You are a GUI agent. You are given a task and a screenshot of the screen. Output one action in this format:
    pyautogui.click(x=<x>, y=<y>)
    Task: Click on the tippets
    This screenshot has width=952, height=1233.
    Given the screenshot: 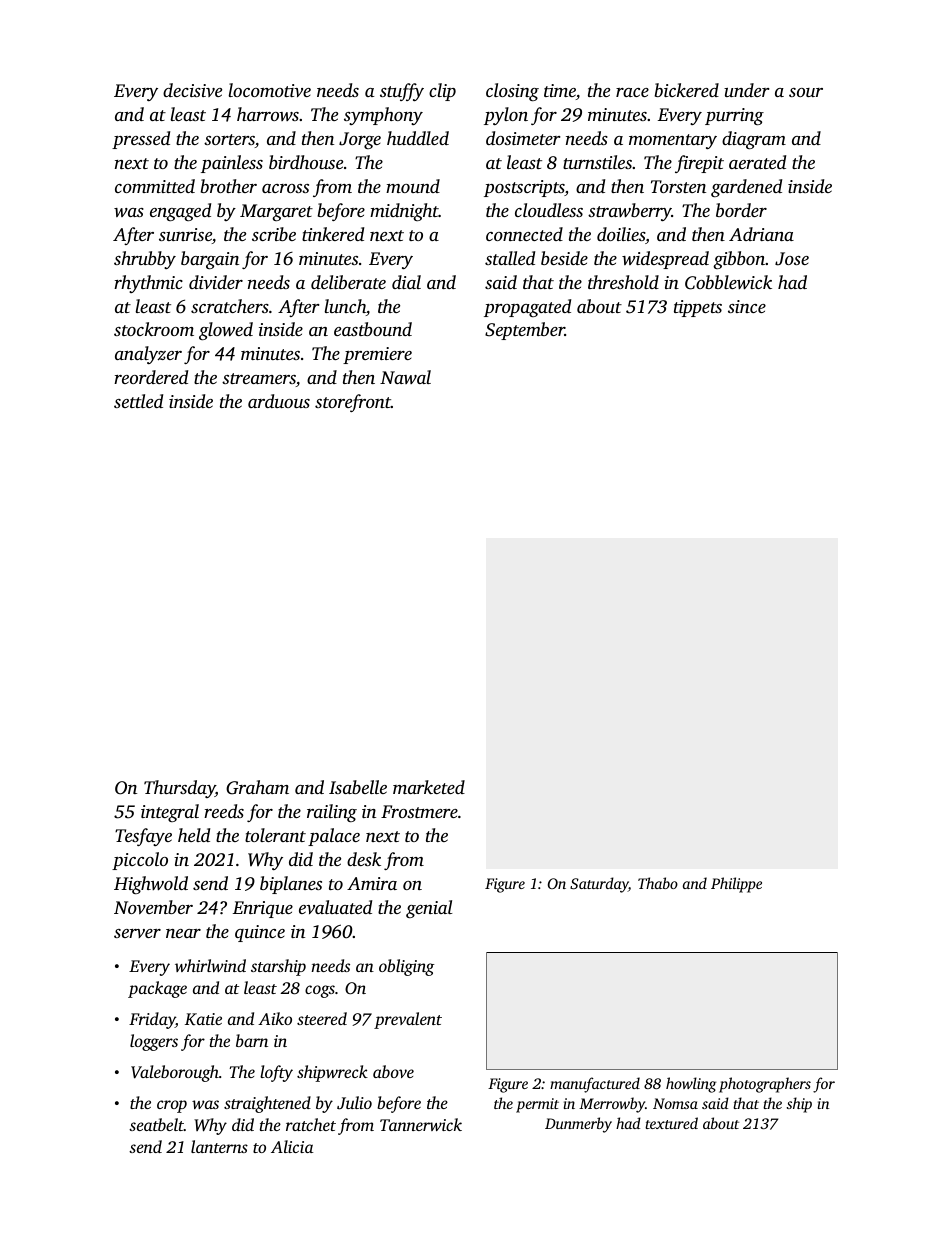 What is the action you would take?
    pyautogui.click(x=698, y=308)
